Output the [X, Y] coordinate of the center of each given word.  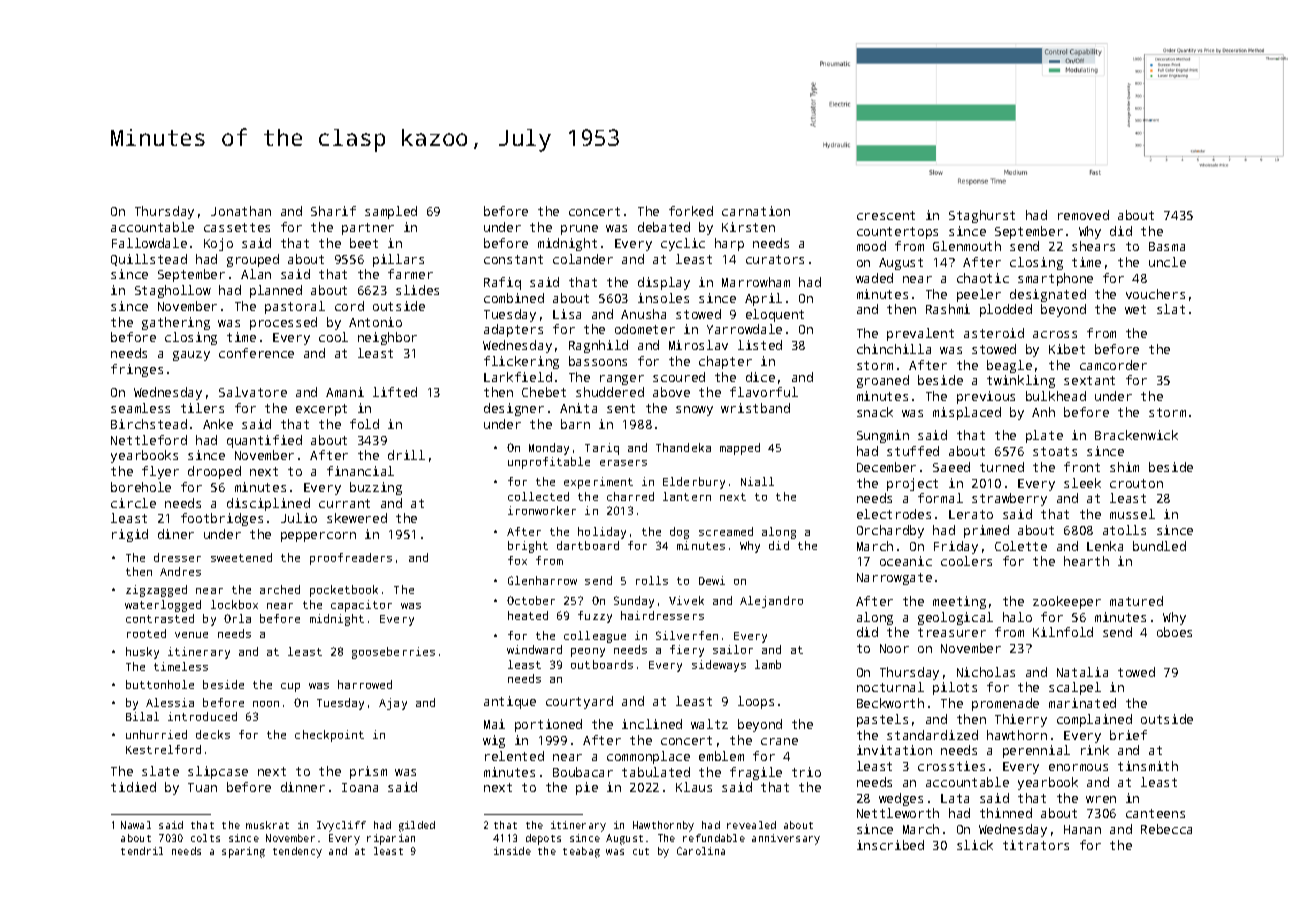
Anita [578, 408]
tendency [297, 852]
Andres [180, 571]
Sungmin [883, 436]
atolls [1124, 530]
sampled [391, 212]
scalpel [1075, 688]
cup [290, 687]
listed [760, 345]
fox [517, 560]
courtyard [579, 702]
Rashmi [948, 309]
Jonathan [241, 211]
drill [406, 455]
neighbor [387, 338]
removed [1083, 215]
